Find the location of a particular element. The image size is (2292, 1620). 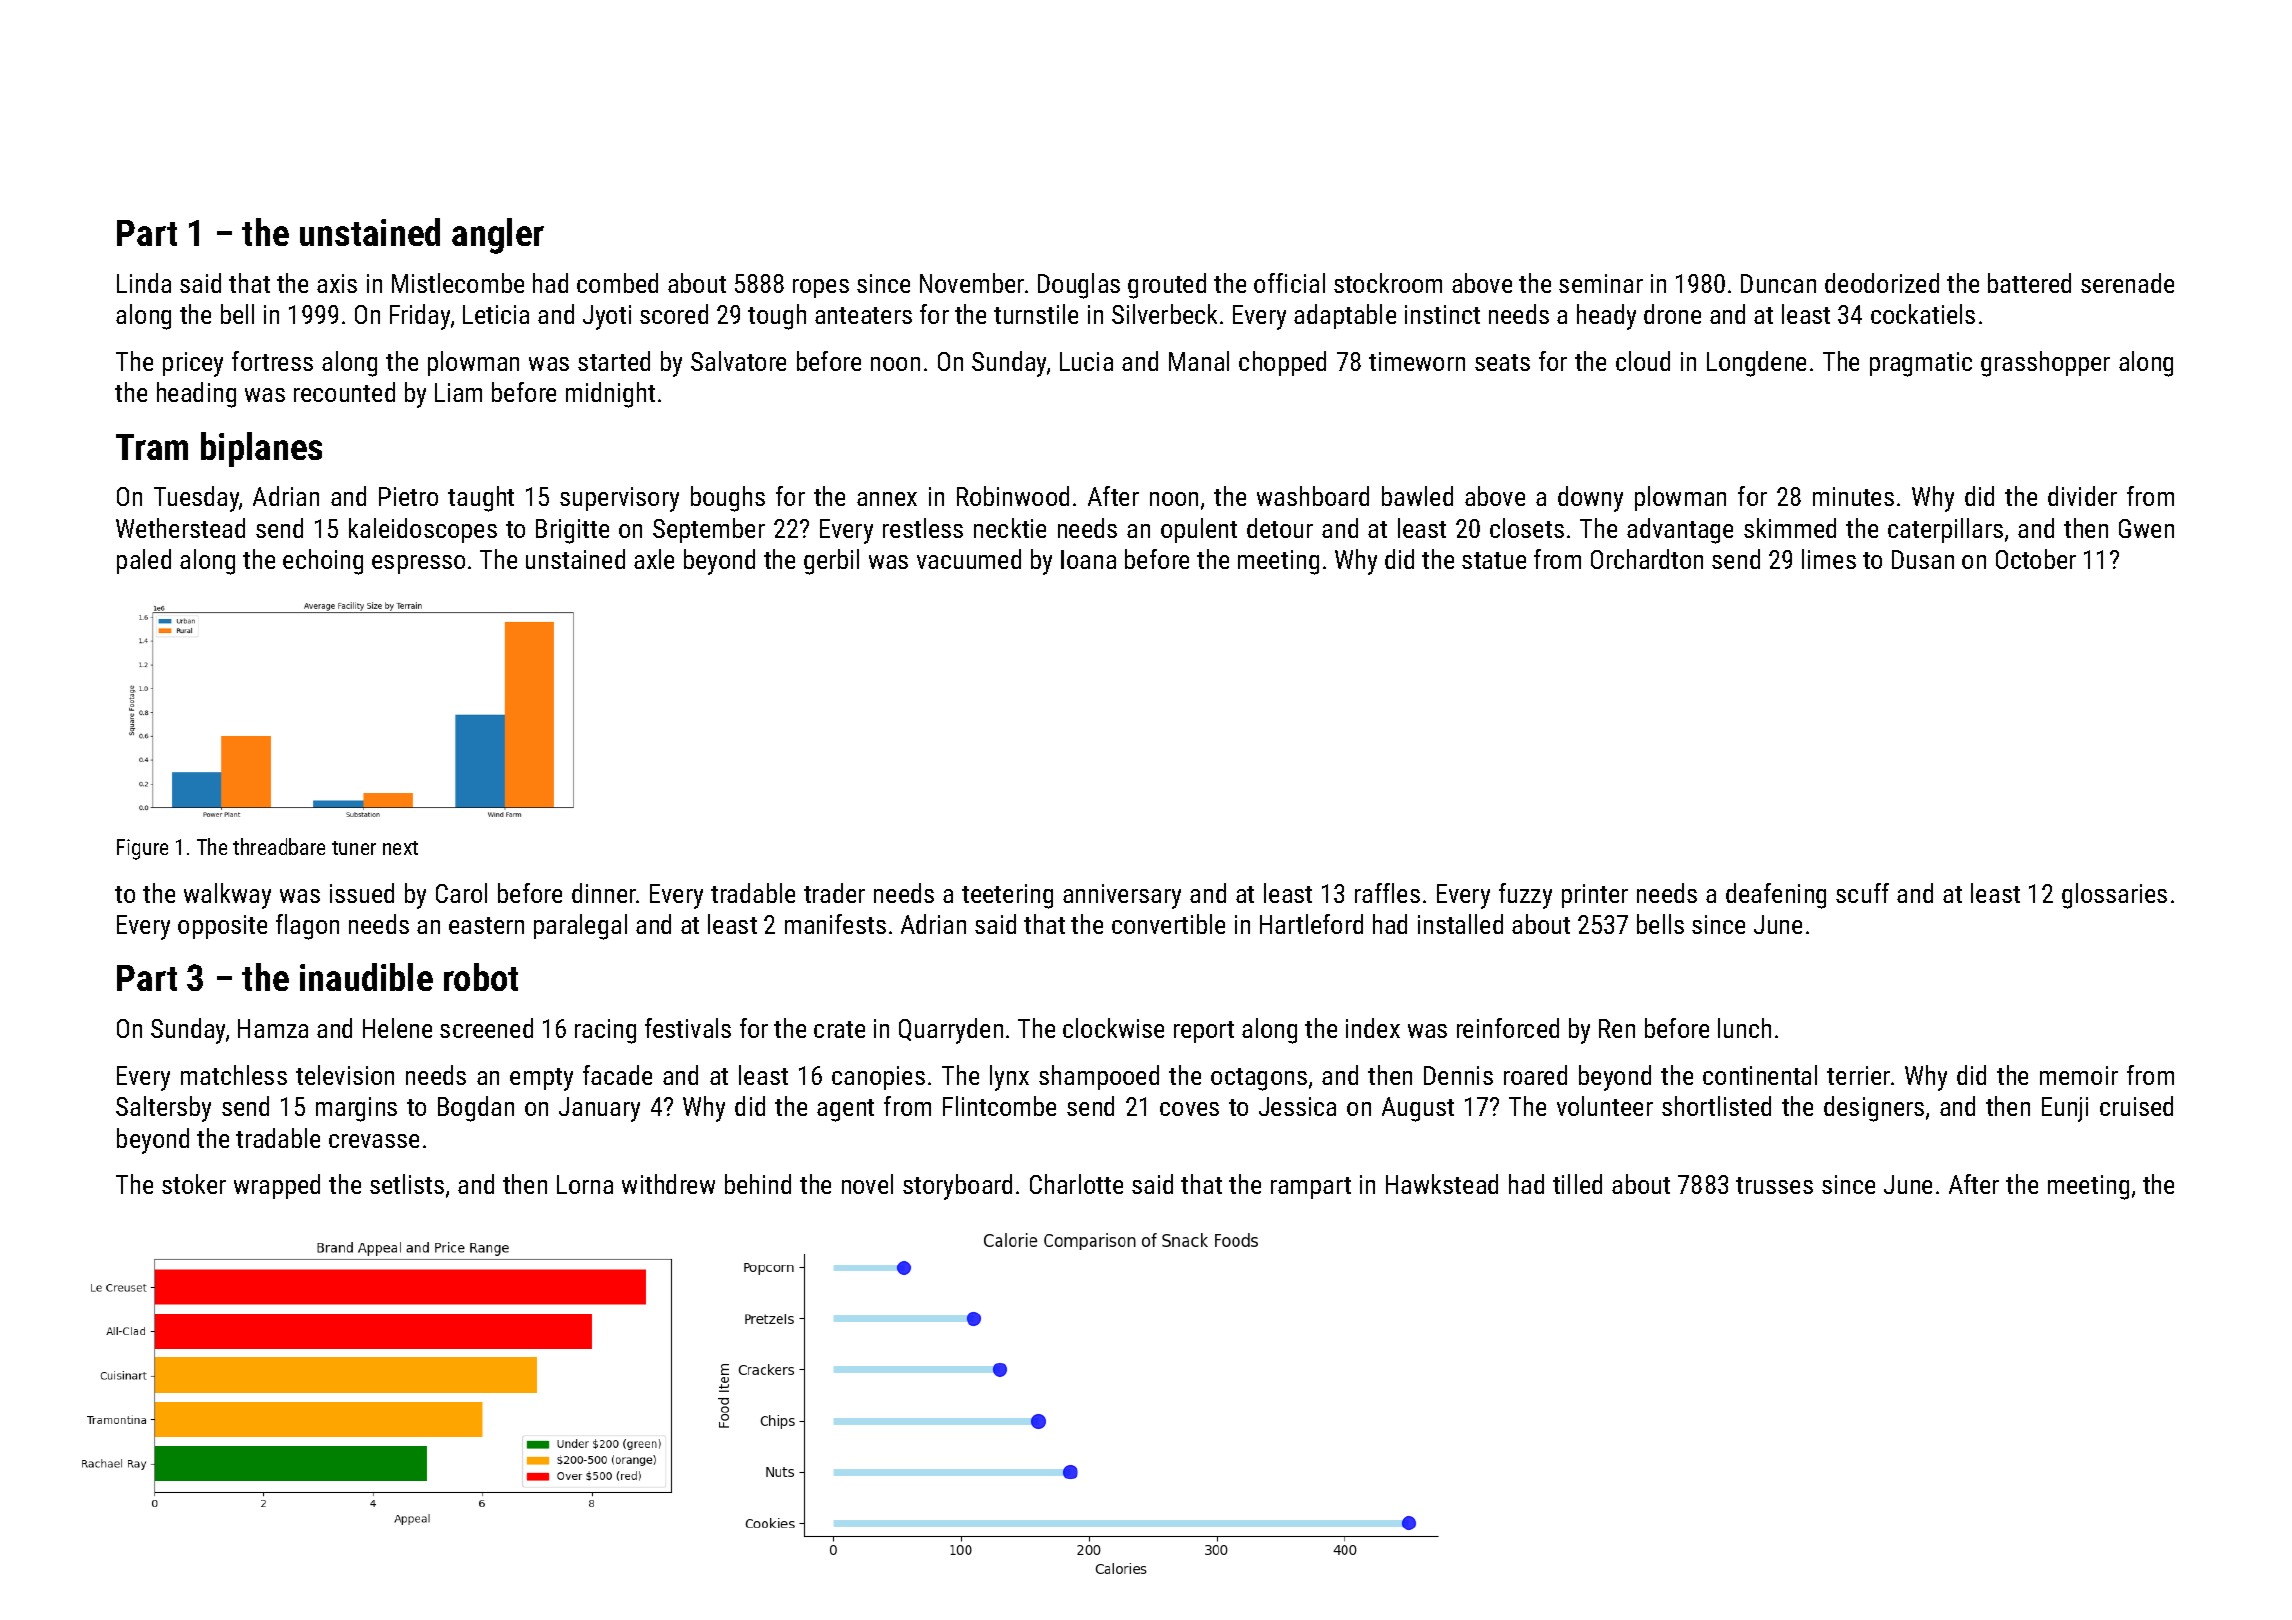

scuff is located at coordinates (1862, 893).
